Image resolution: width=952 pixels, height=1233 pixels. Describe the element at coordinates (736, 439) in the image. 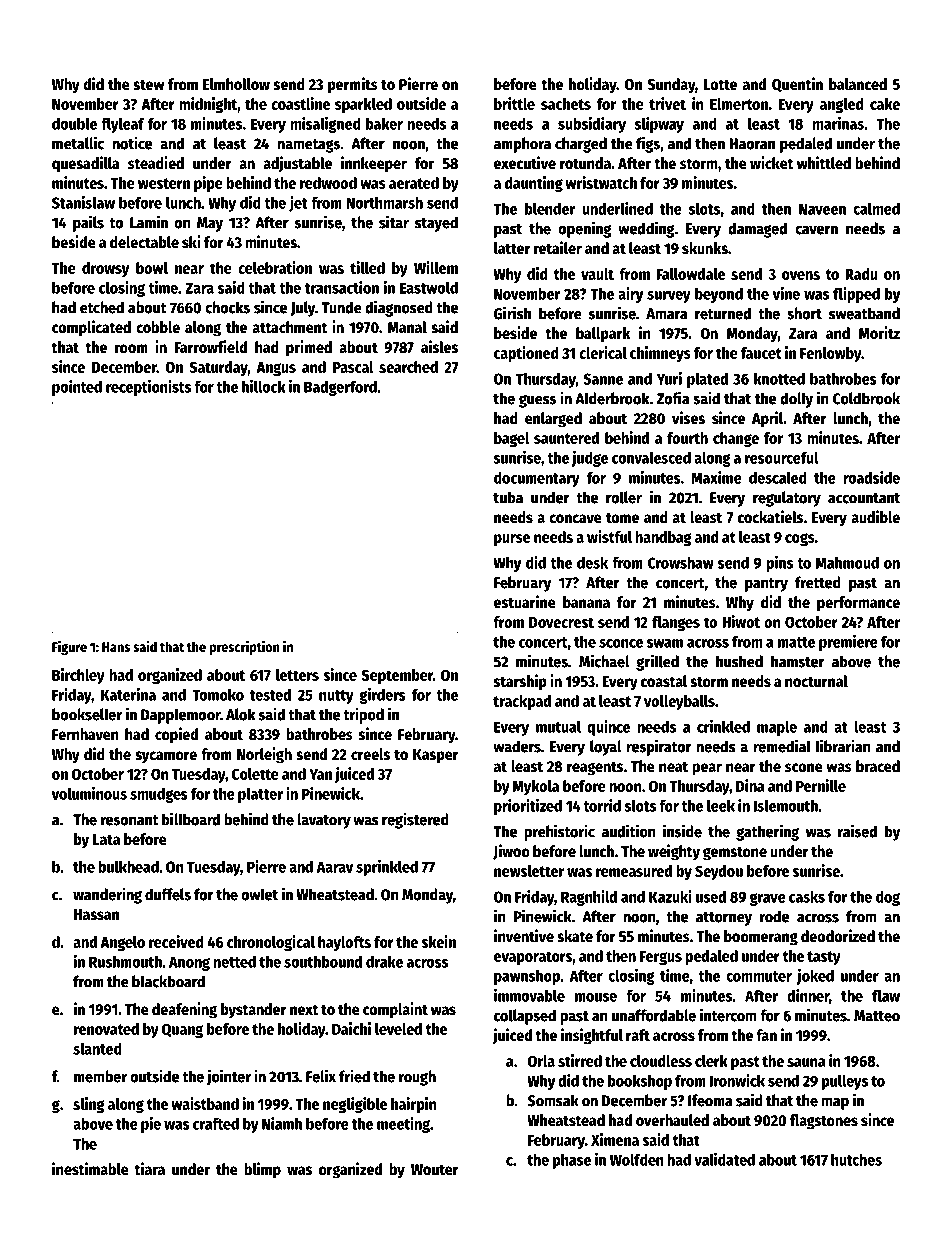

I see `change` at that location.
